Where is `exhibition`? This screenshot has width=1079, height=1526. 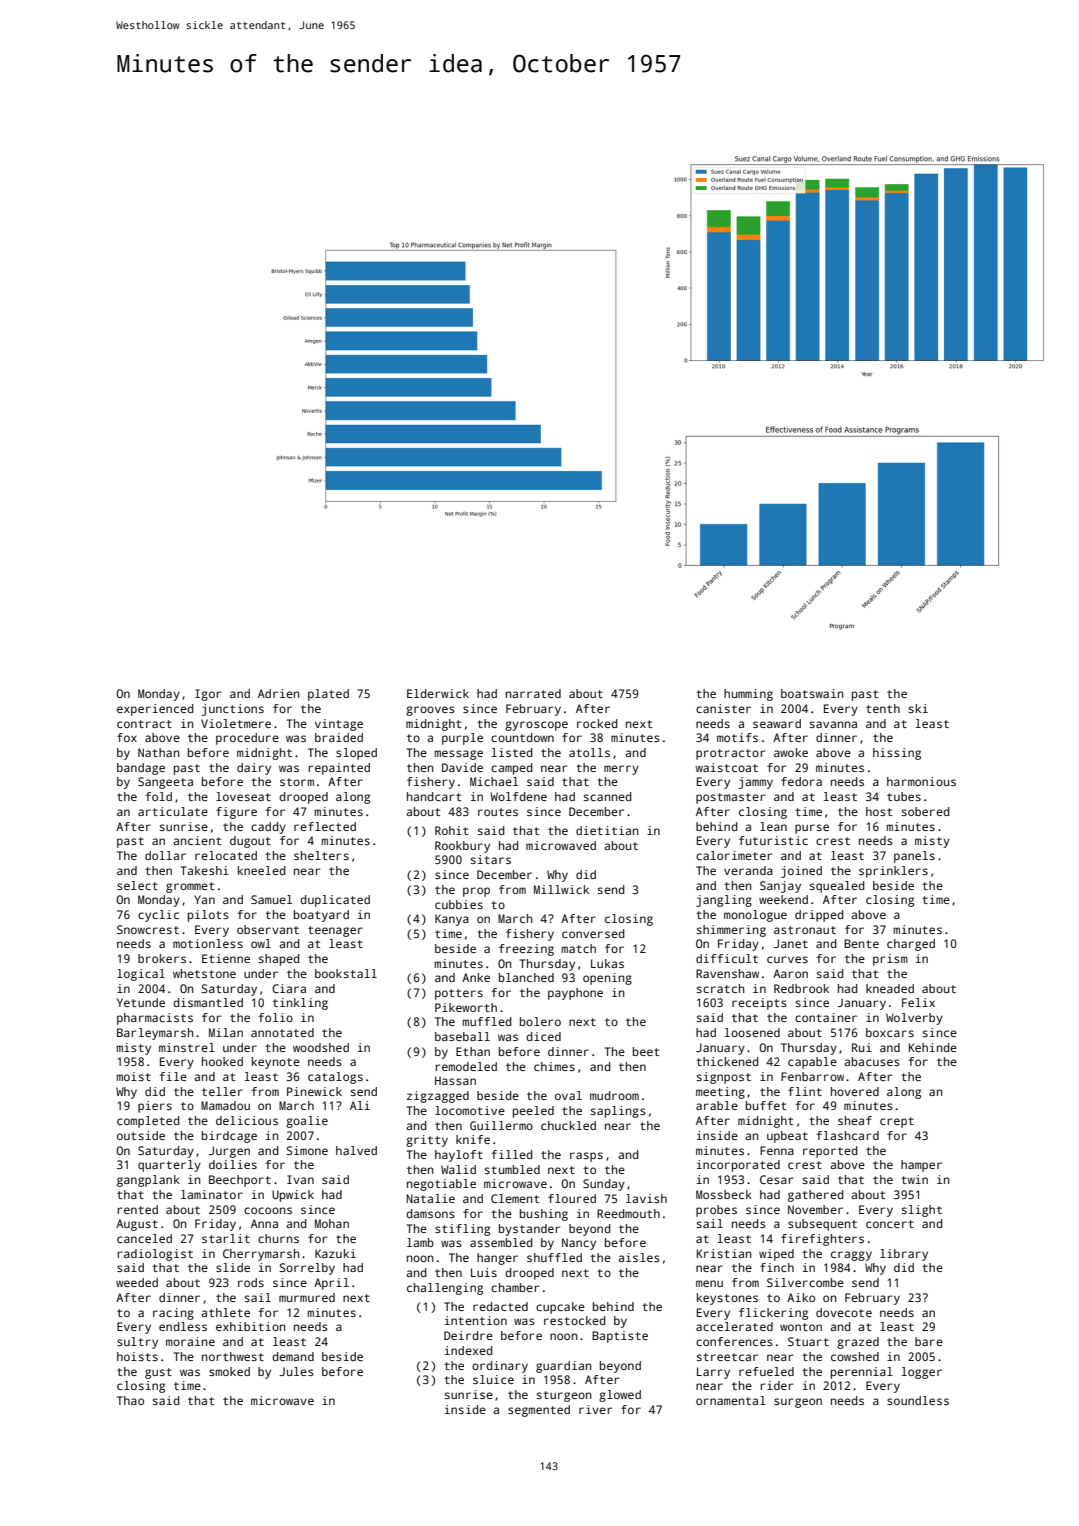 exhibition is located at coordinates (251, 1326).
